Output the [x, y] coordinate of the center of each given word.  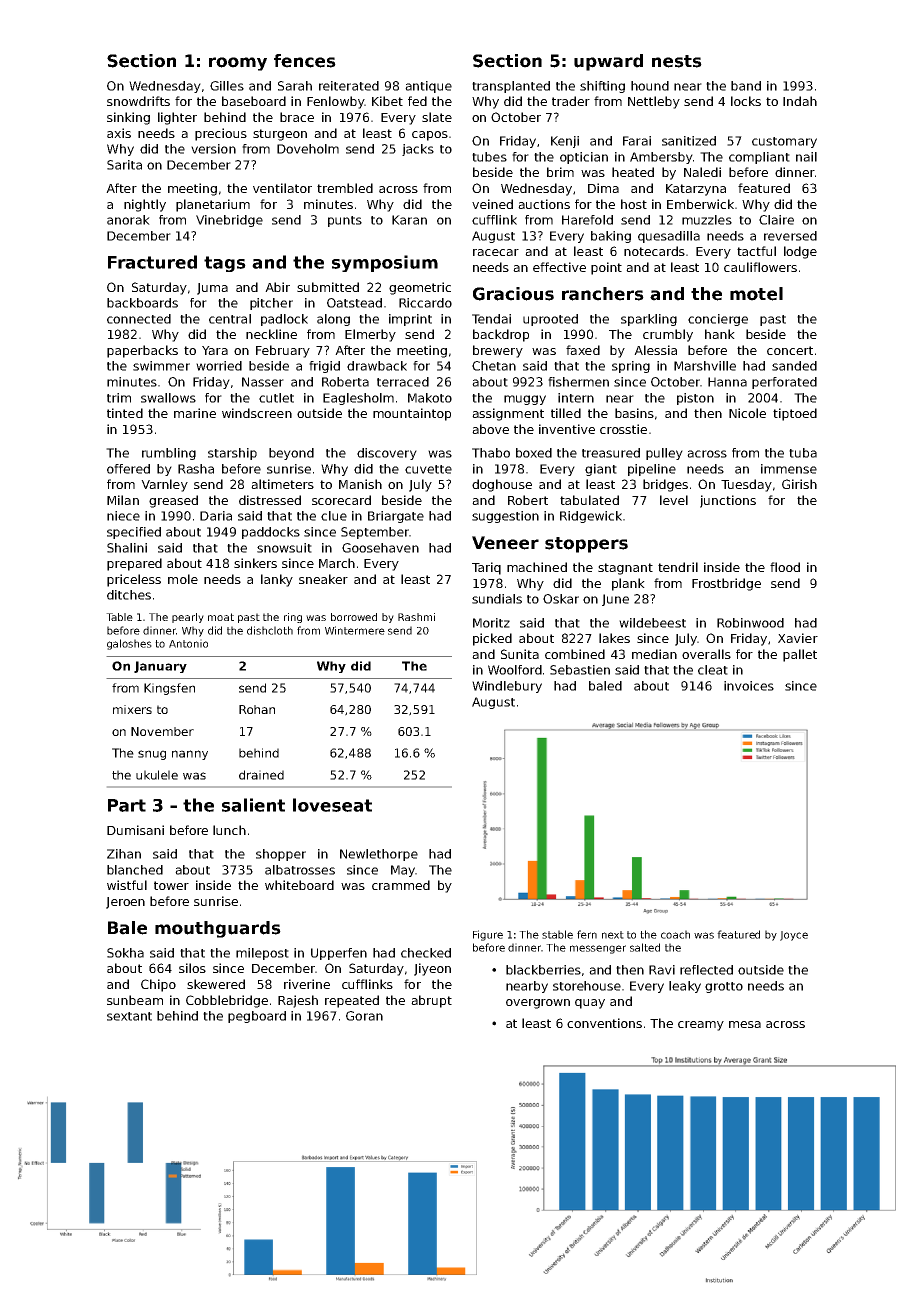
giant [601, 470]
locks [746, 101]
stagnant [625, 569]
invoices [749, 686]
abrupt [431, 1001]
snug [152, 755]
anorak [128, 220]
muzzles [707, 220]
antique [428, 87]
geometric [420, 288]
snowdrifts [138, 101]
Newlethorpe [379, 855]
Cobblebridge [227, 1001]
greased [173, 501]
